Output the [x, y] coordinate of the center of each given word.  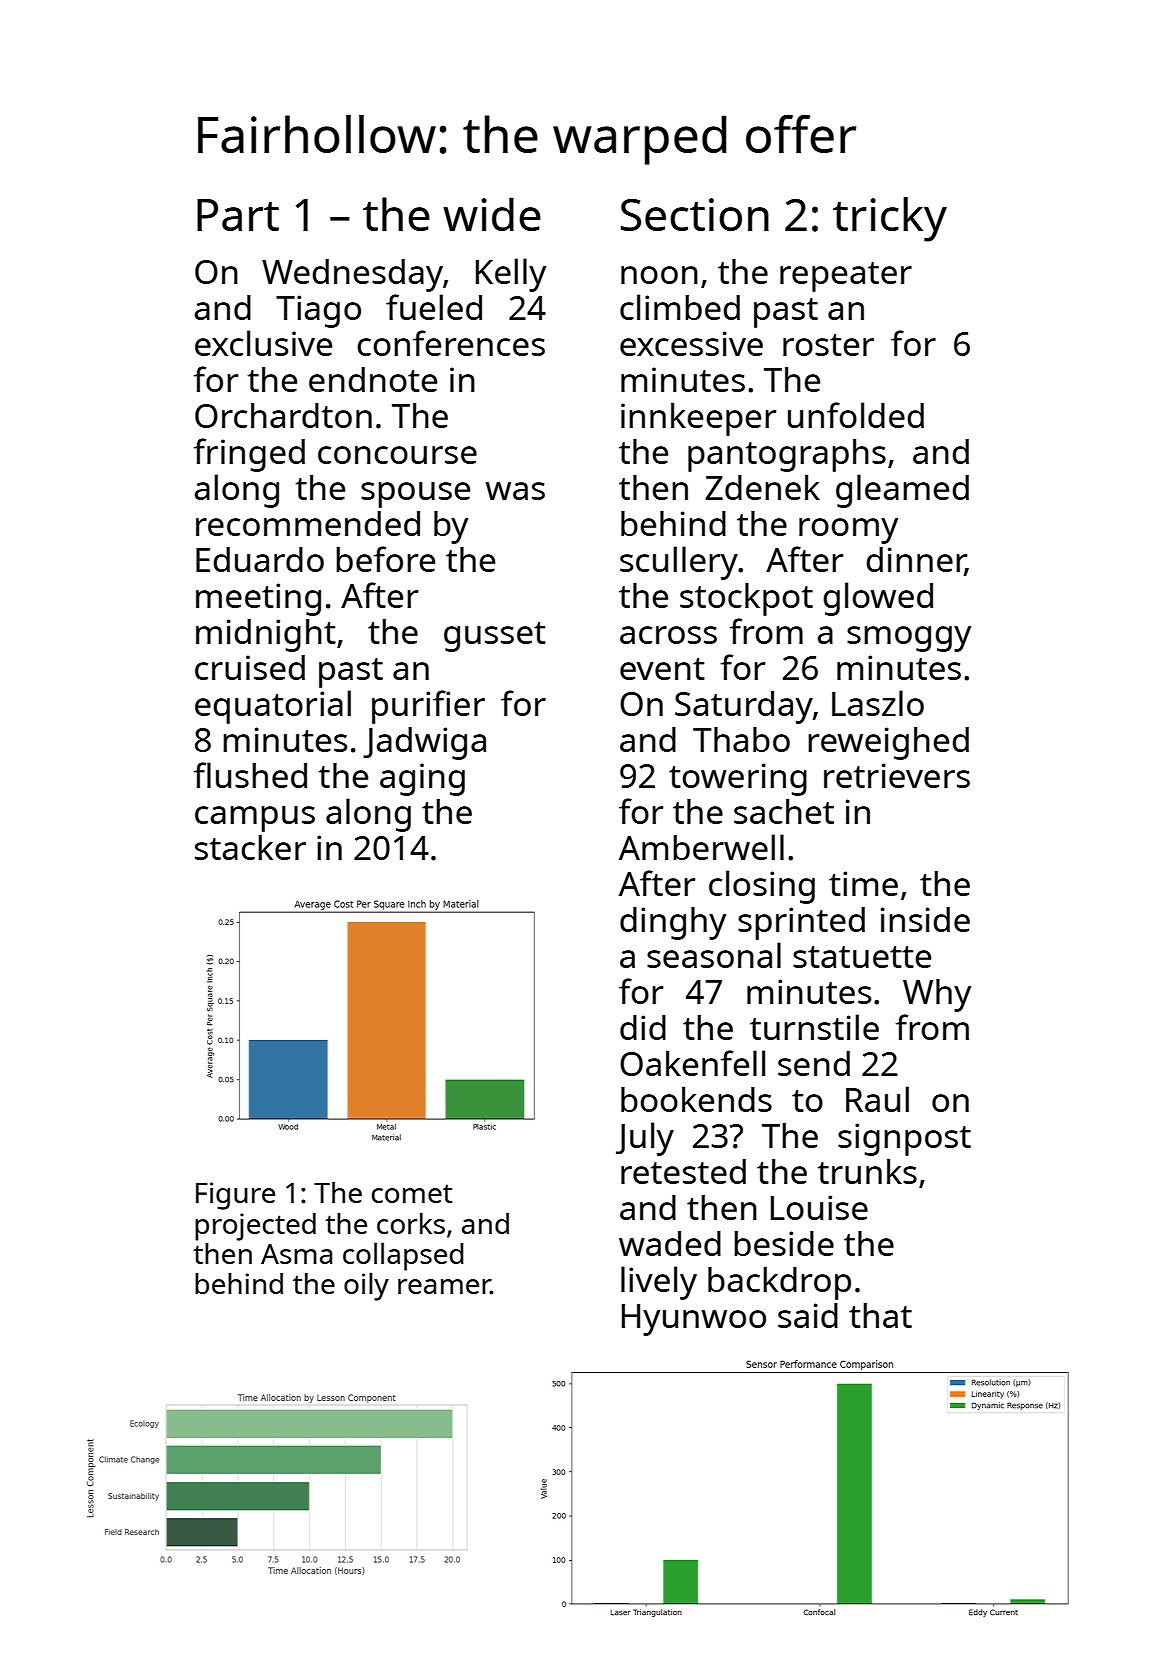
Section [695, 214]
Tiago [318, 311]
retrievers [897, 775]
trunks [867, 1171]
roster [828, 345]
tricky [890, 219]
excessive [691, 343]
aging [422, 779]
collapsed [403, 1256]
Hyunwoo [694, 1320]
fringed [249, 455]
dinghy [673, 923]
